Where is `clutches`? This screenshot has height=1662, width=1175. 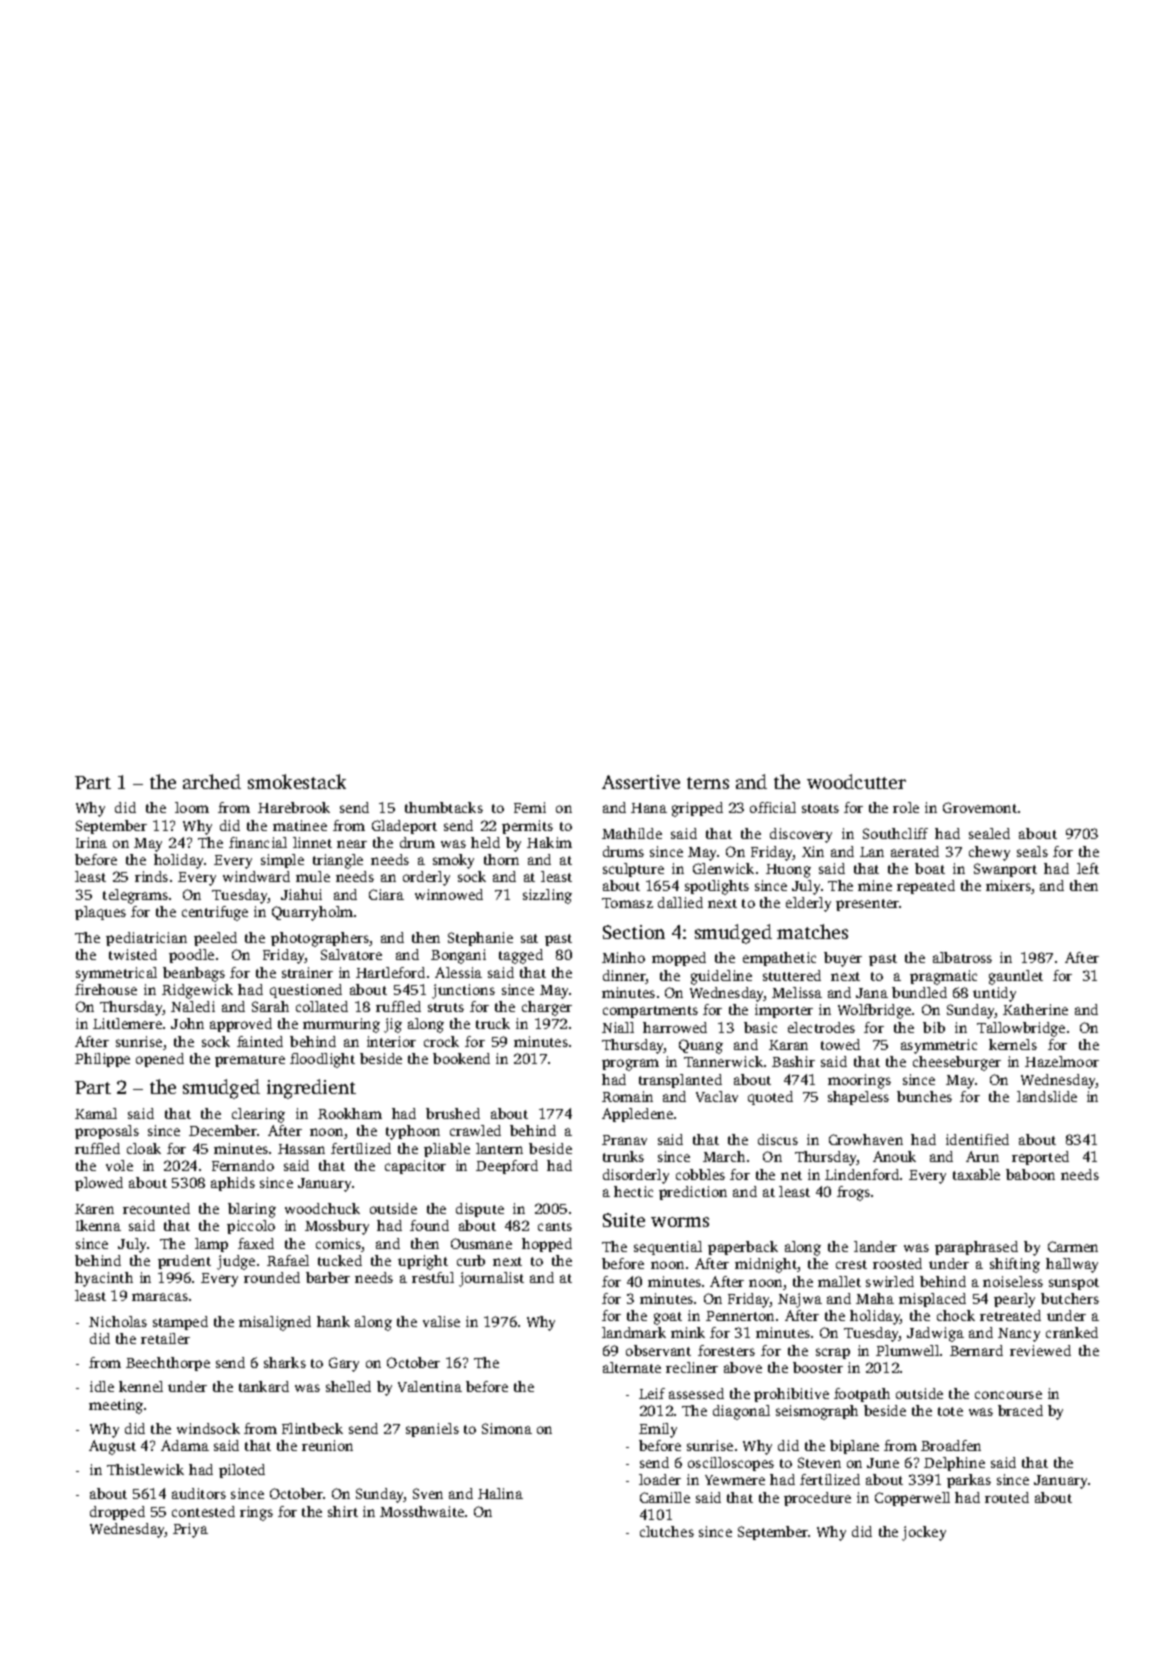 clutches is located at coordinates (667, 1531).
